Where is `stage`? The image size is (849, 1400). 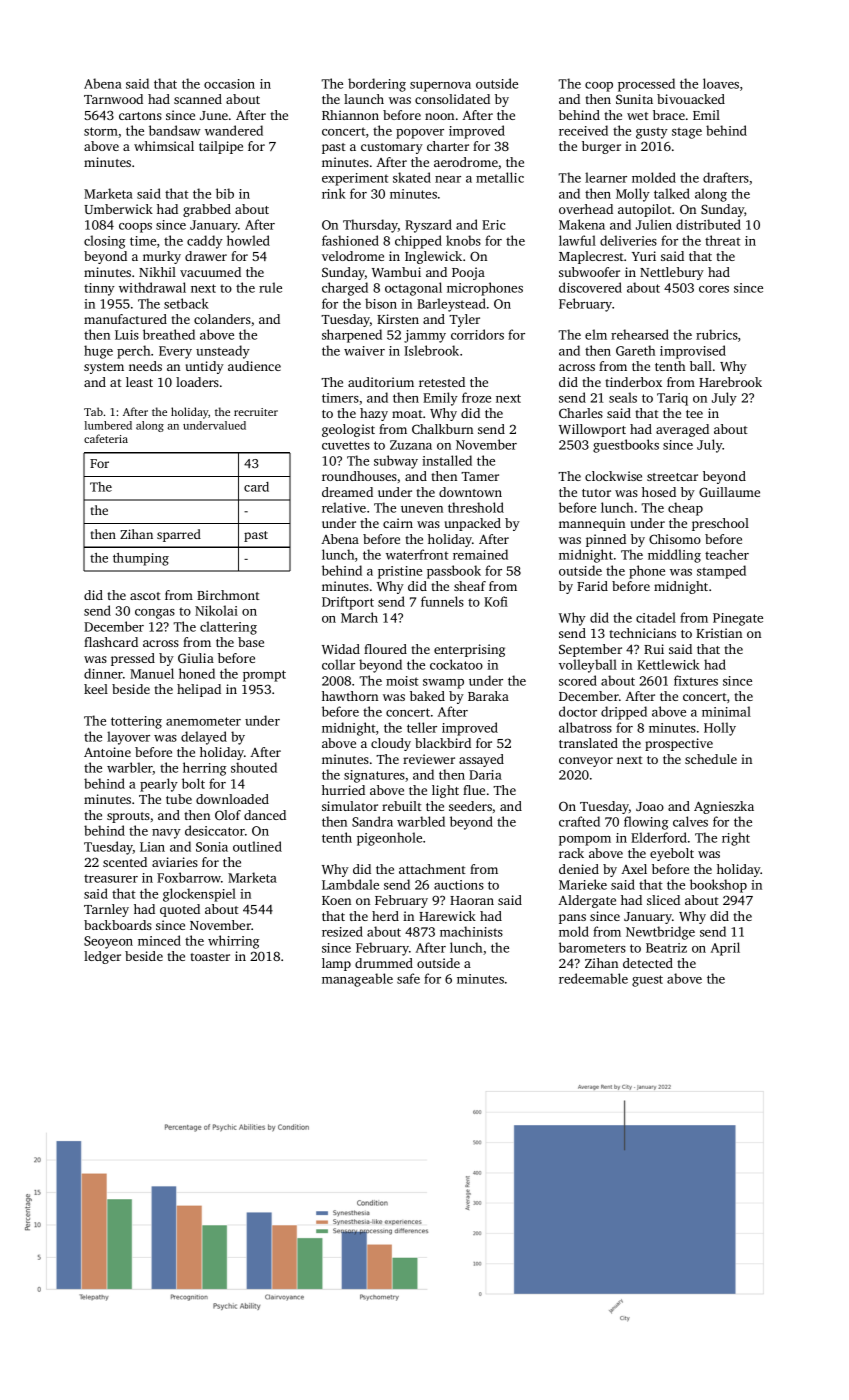
stage is located at coordinates (687, 133).
